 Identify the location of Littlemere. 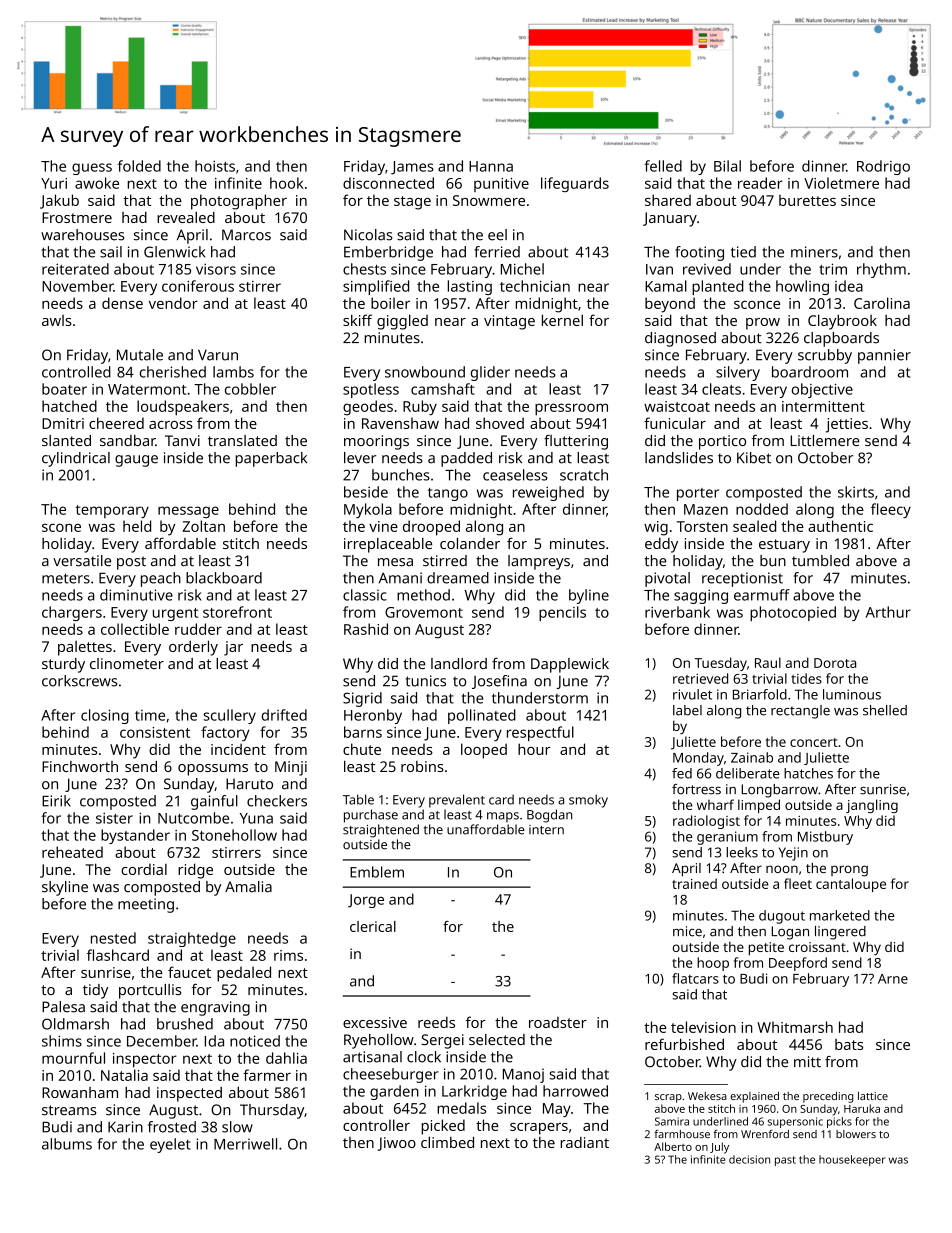
(825, 440).
